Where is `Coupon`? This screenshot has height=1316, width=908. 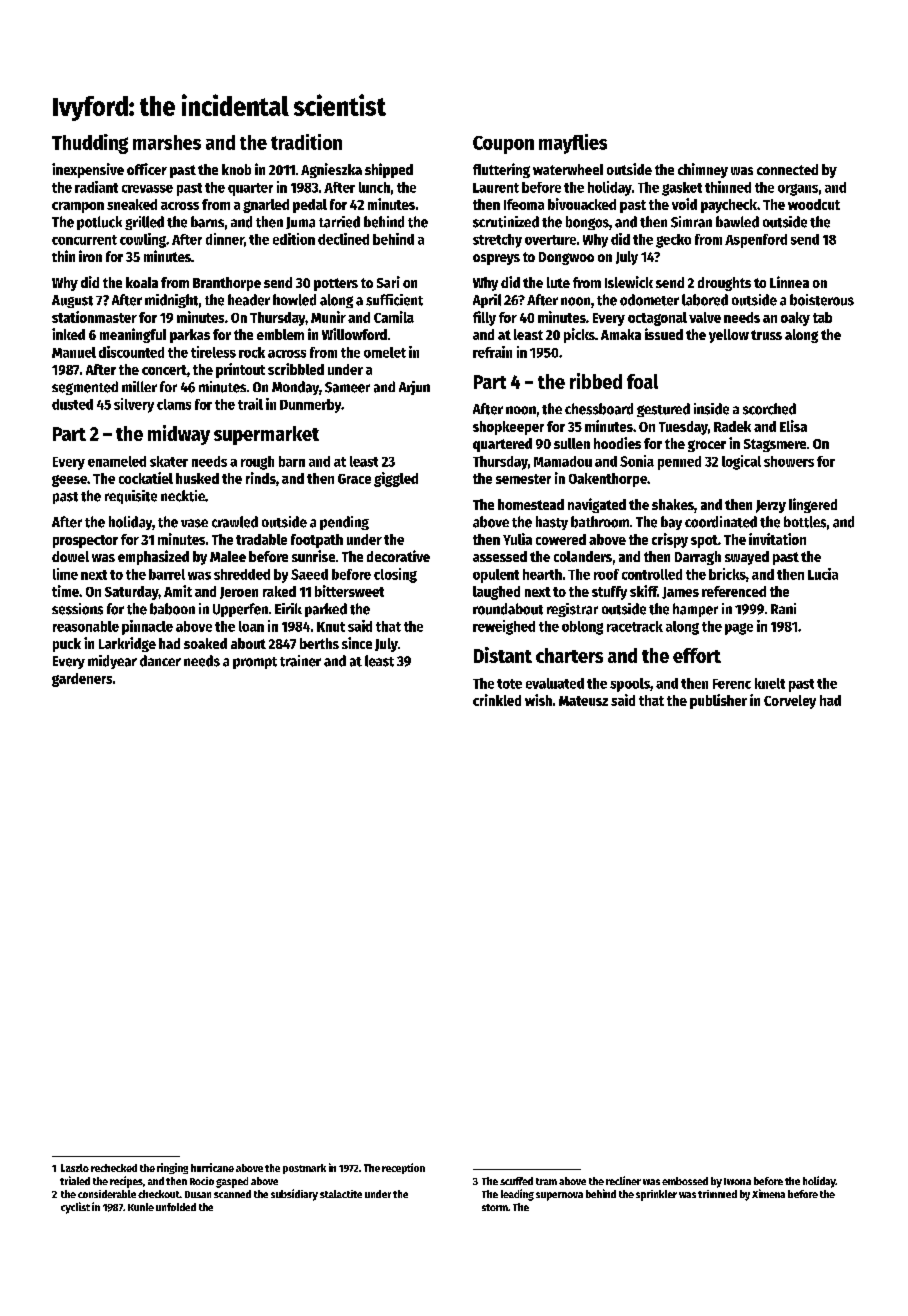
Coupon is located at coordinates (503, 145).
